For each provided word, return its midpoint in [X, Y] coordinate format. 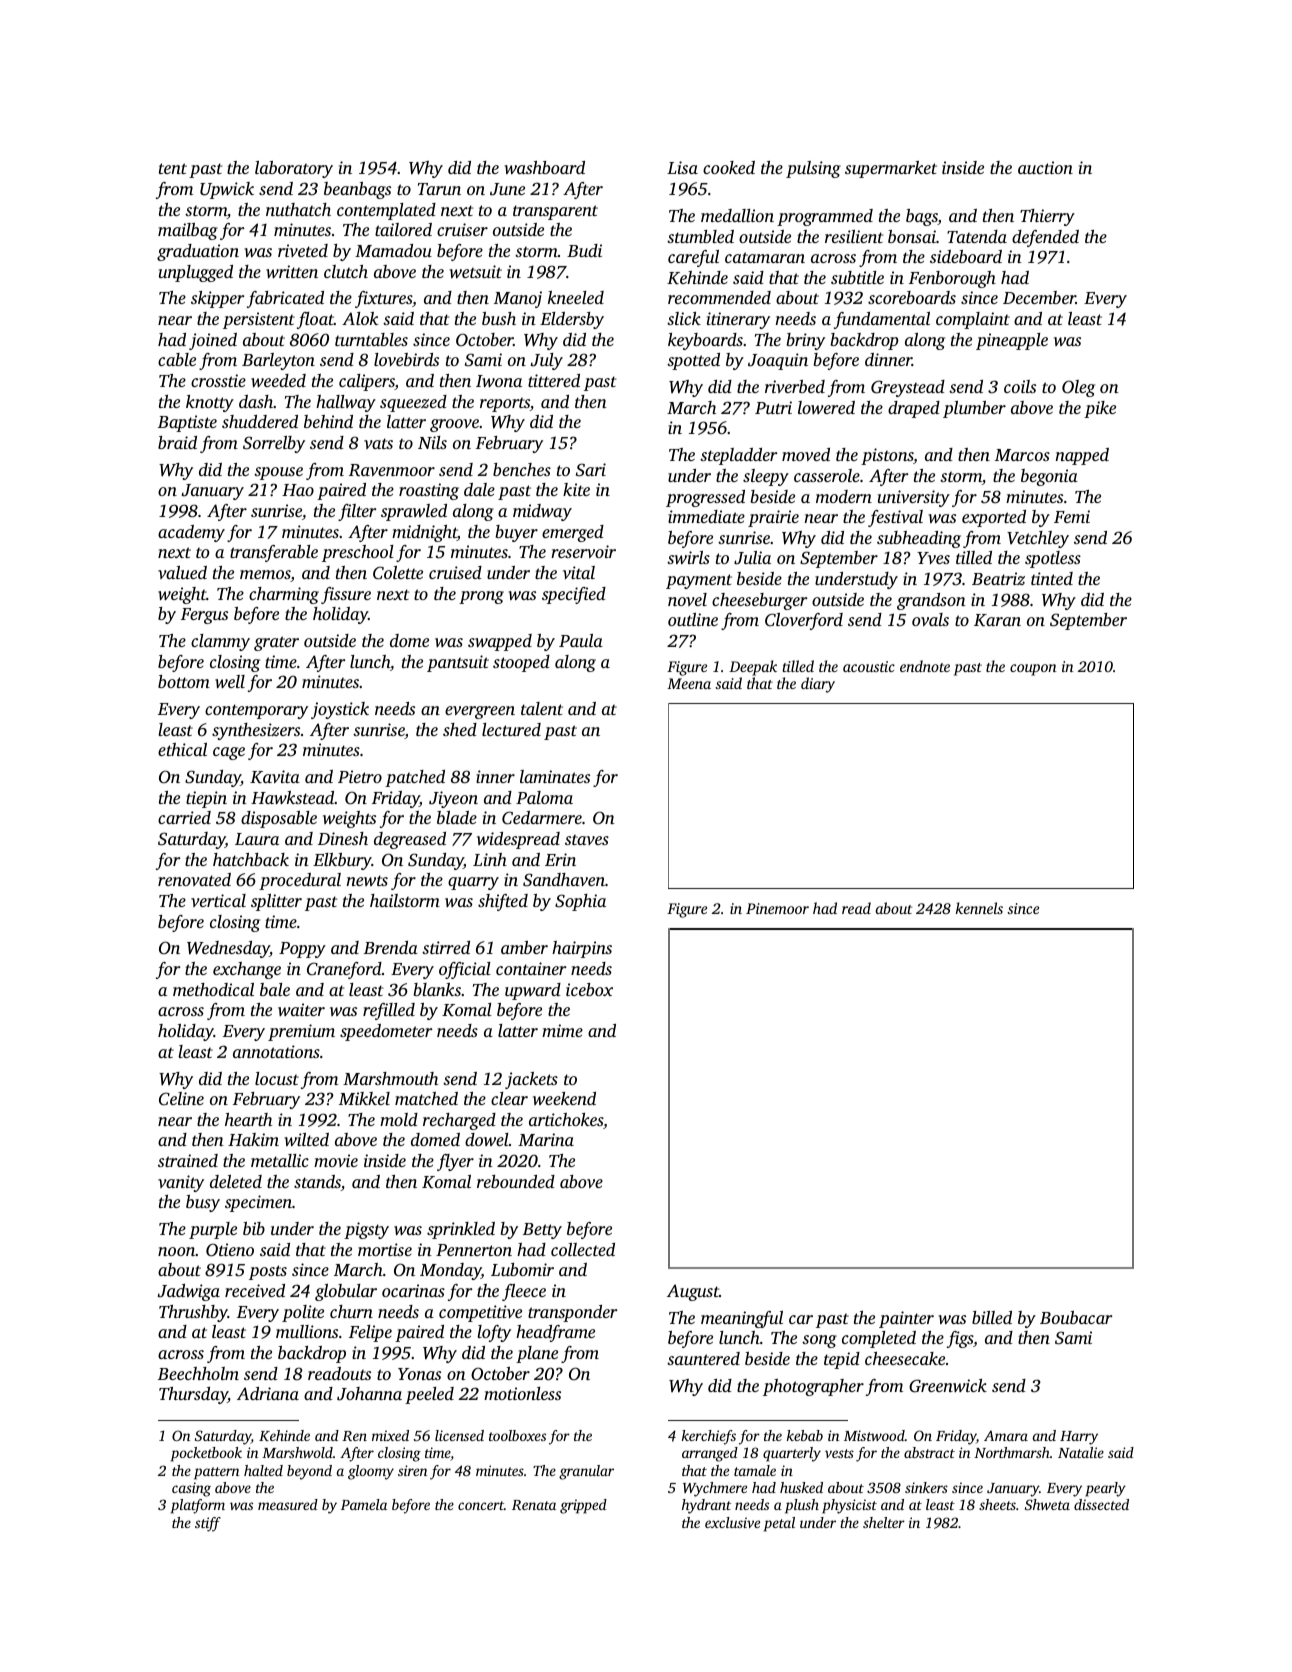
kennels [979, 908]
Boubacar [1076, 1317]
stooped [521, 663]
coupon [1033, 670]
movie [336, 1160]
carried [184, 817]
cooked [729, 167]
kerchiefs [709, 1437]
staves [587, 840]
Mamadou [393, 250]
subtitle [857, 277]
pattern [216, 1473]
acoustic [869, 666]
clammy [220, 642]
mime [562, 1030]
